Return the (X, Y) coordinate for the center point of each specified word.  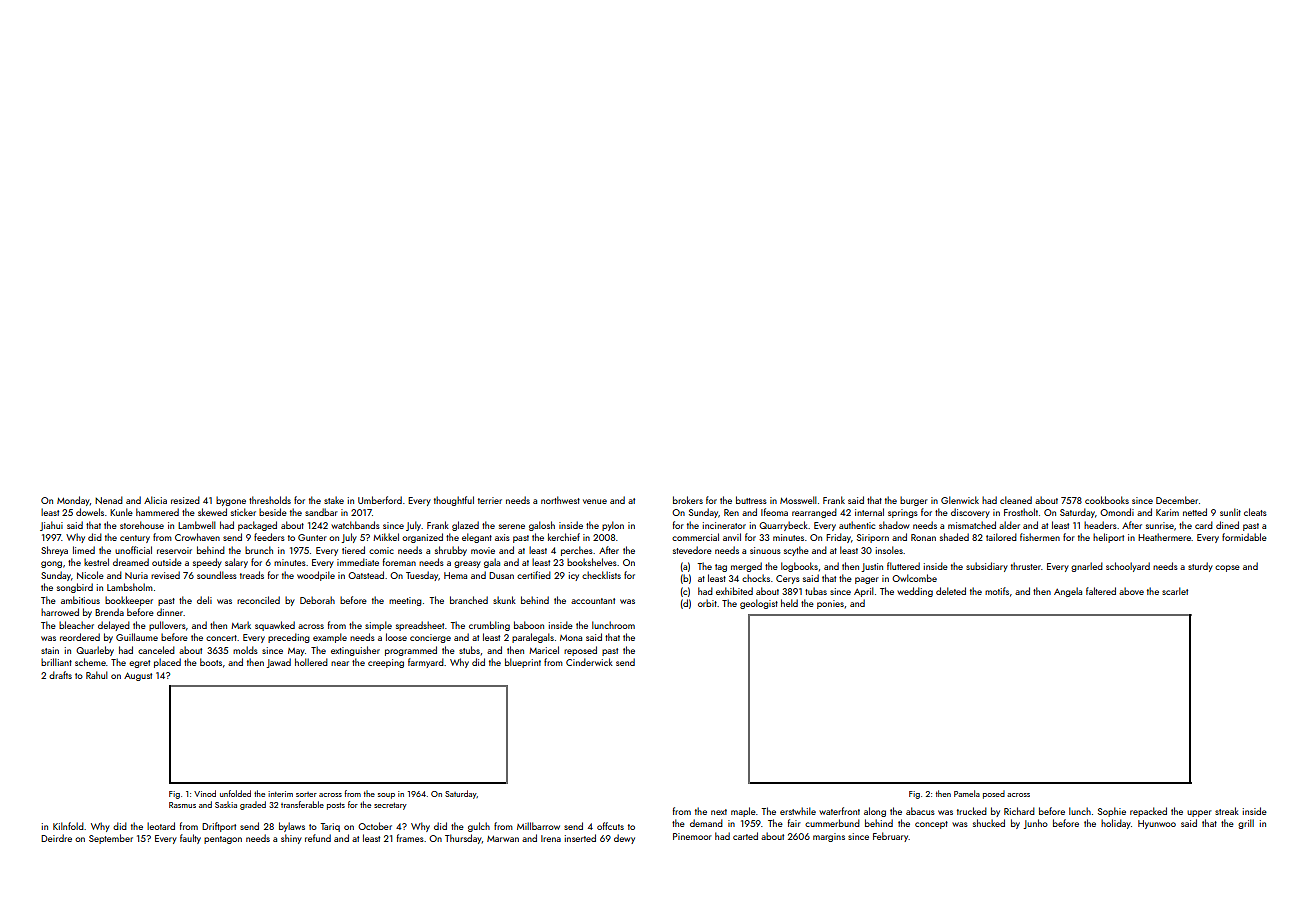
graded (253, 805)
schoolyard (1128, 567)
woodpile (316, 576)
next (719, 812)
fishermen (1040, 537)
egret (139, 664)
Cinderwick (589, 662)
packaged (257, 526)
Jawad (278, 663)
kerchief (564, 537)
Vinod (205, 793)
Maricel (544, 650)
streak (1227, 811)
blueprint (523, 663)
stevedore (692, 550)
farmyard (426, 663)
